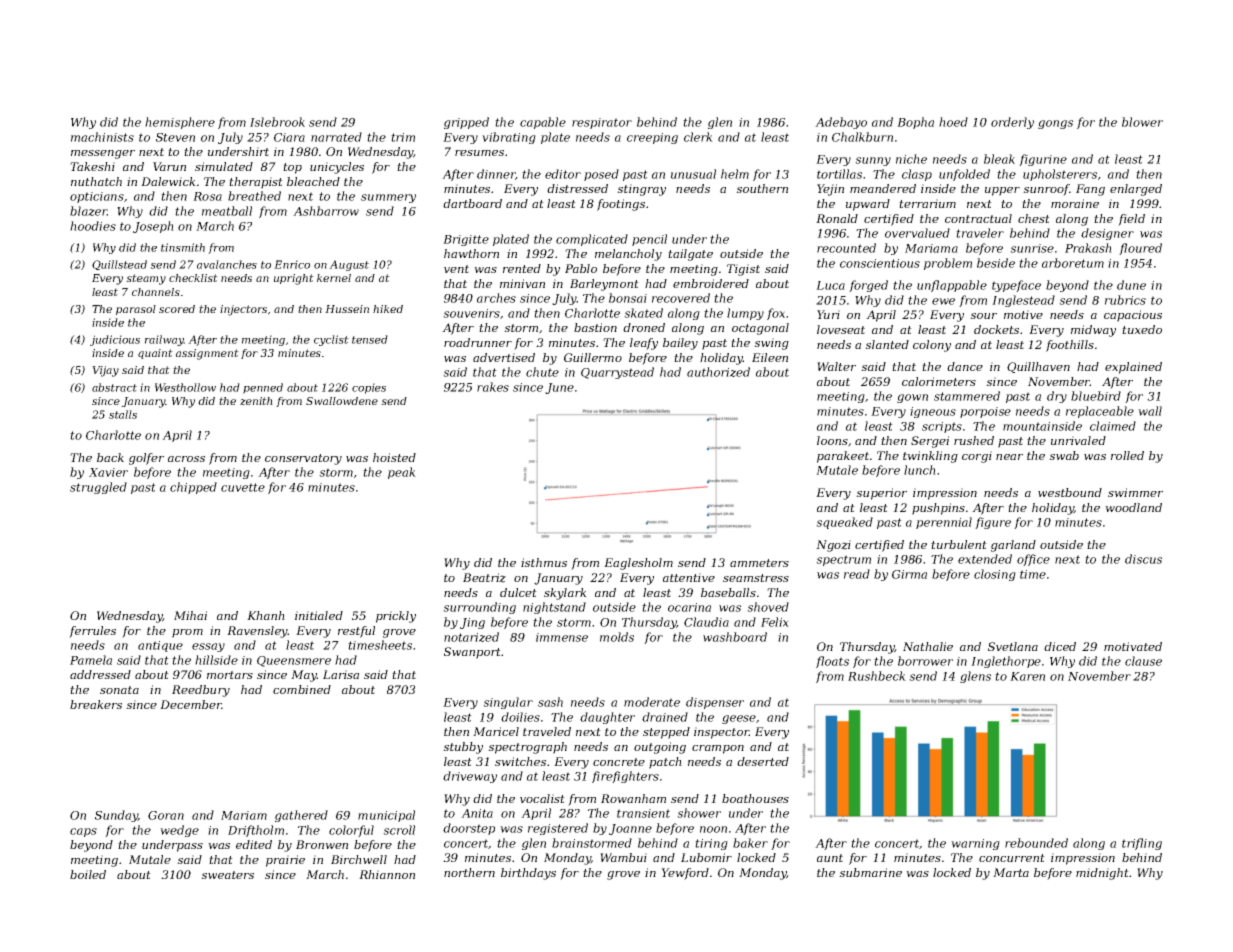 Image resolution: width=1233 pixels, height=952 pixels. What do you see at coordinates (1012, 123) in the page?
I see `orderly` at bounding box center [1012, 123].
